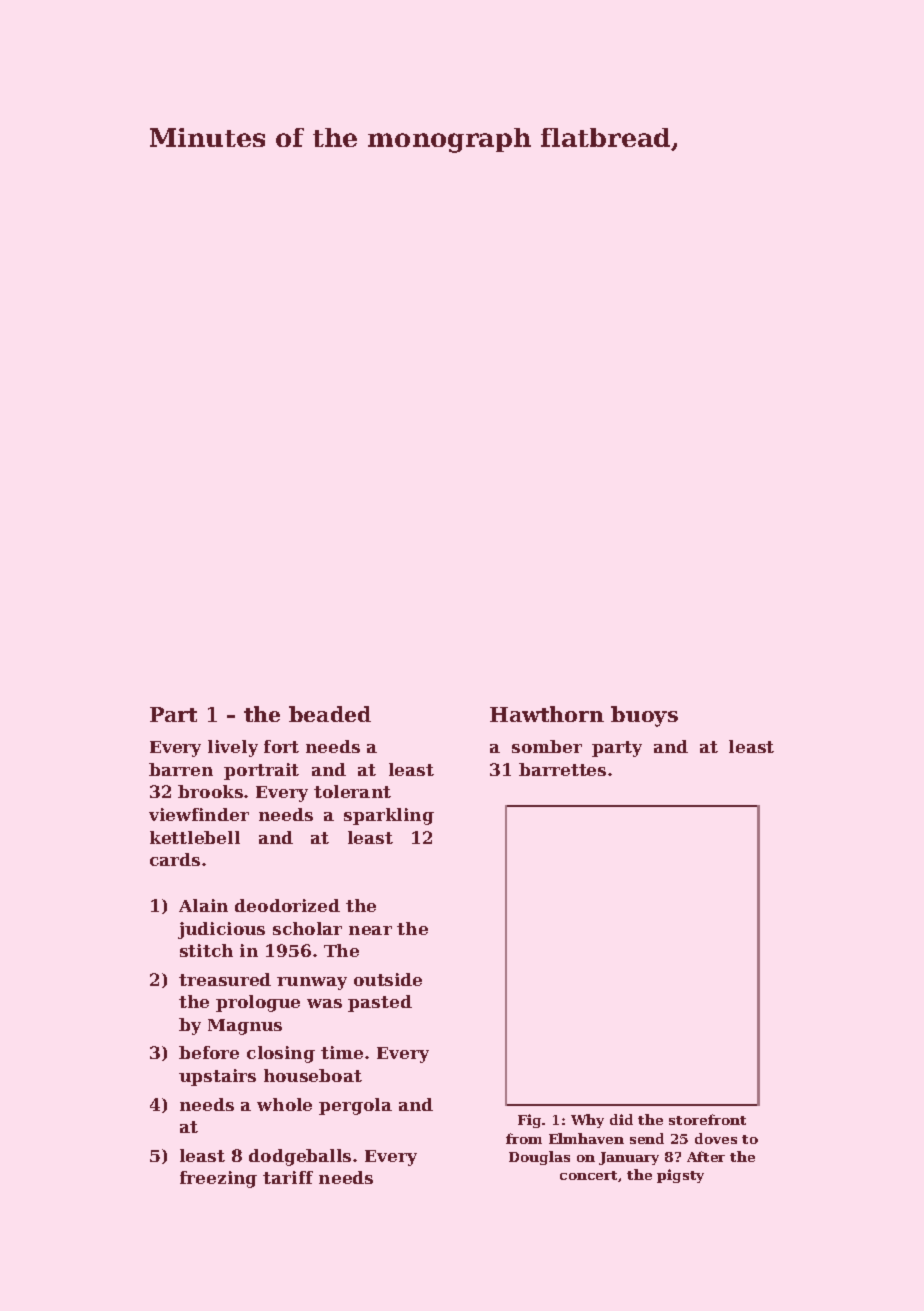  Describe the element at coordinates (225, 979) in the screenshot. I see `treasured` at that location.
